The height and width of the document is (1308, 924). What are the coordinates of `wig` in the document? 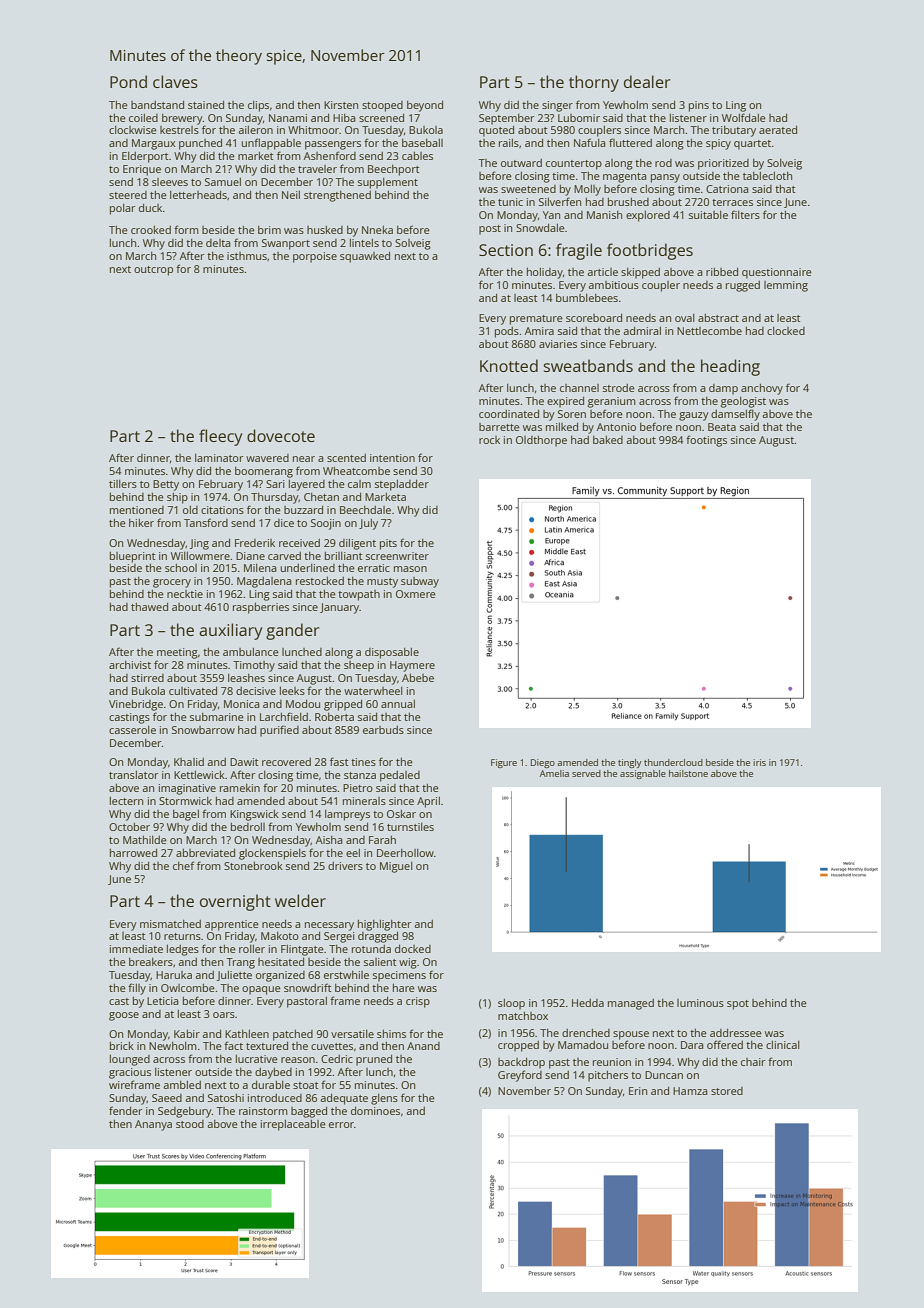 It's located at (408, 963).
